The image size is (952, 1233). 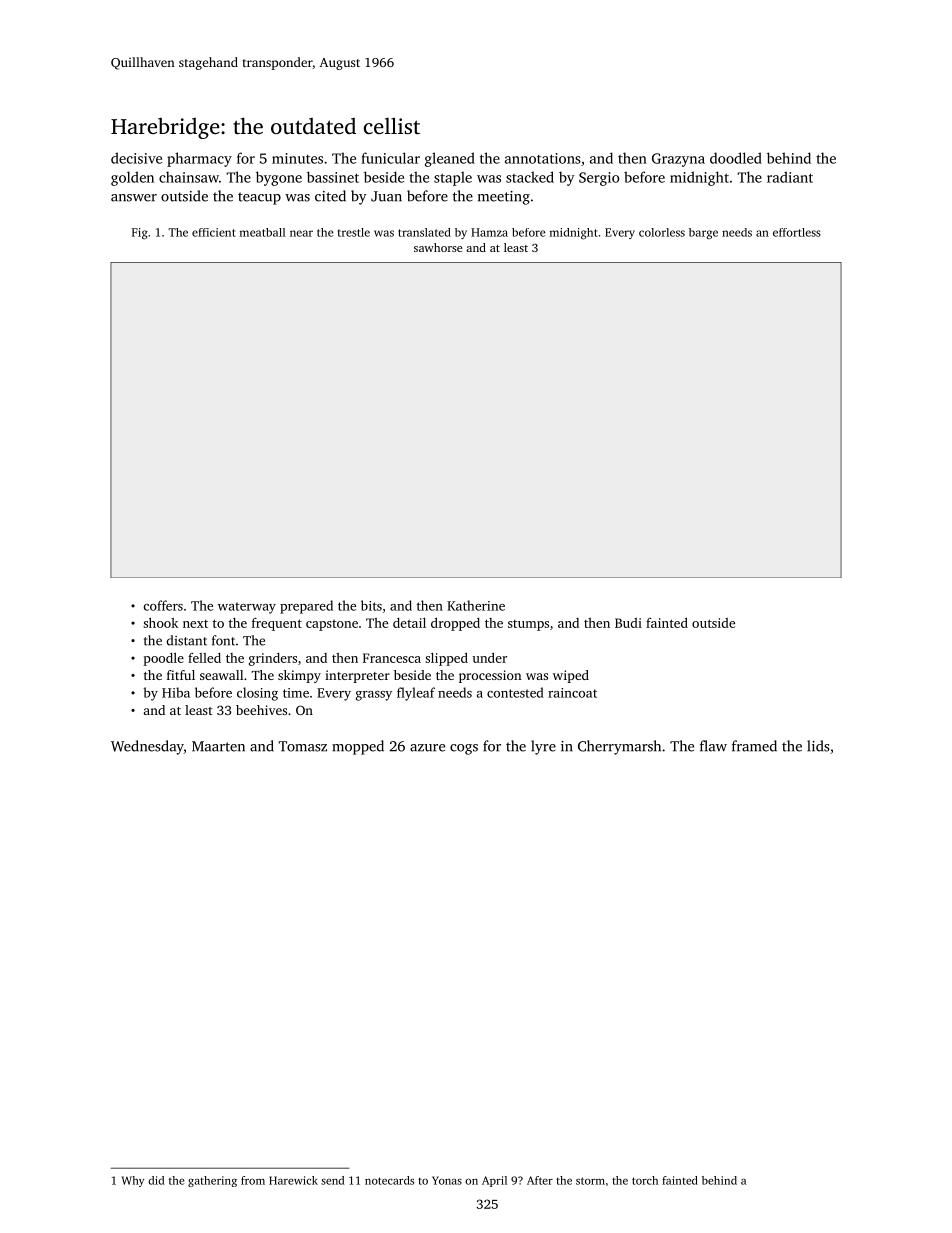 I want to click on Maarten, so click(x=218, y=746).
